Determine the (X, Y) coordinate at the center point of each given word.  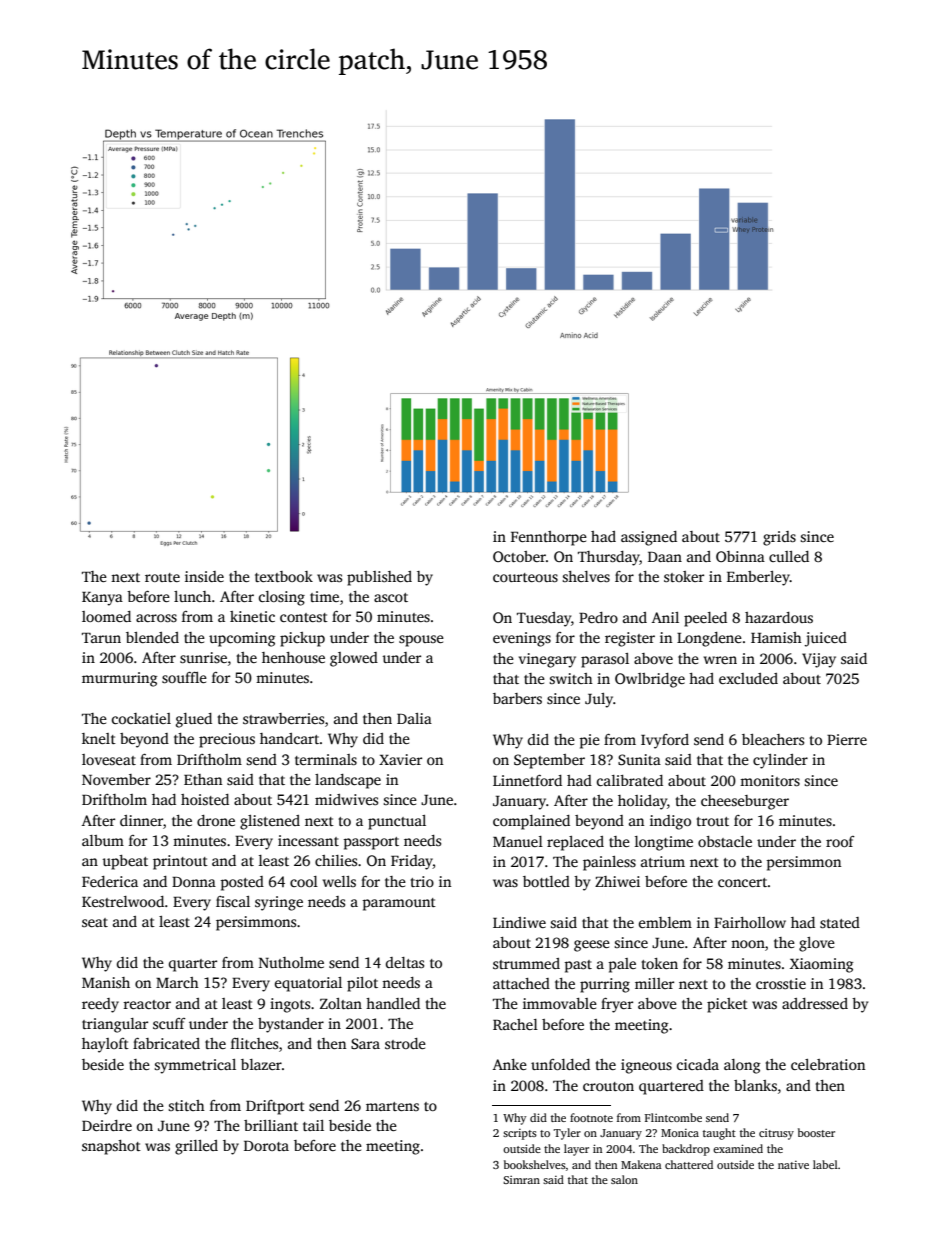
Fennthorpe (549, 538)
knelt (99, 738)
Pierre (847, 739)
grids (779, 538)
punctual (397, 822)
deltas (405, 962)
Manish (106, 982)
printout (180, 862)
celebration (828, 1064)
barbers (517, 698)
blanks (755, 1085)
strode (405, 1043)
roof (840, 841)
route (162, 577)
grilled (196, 1147)
